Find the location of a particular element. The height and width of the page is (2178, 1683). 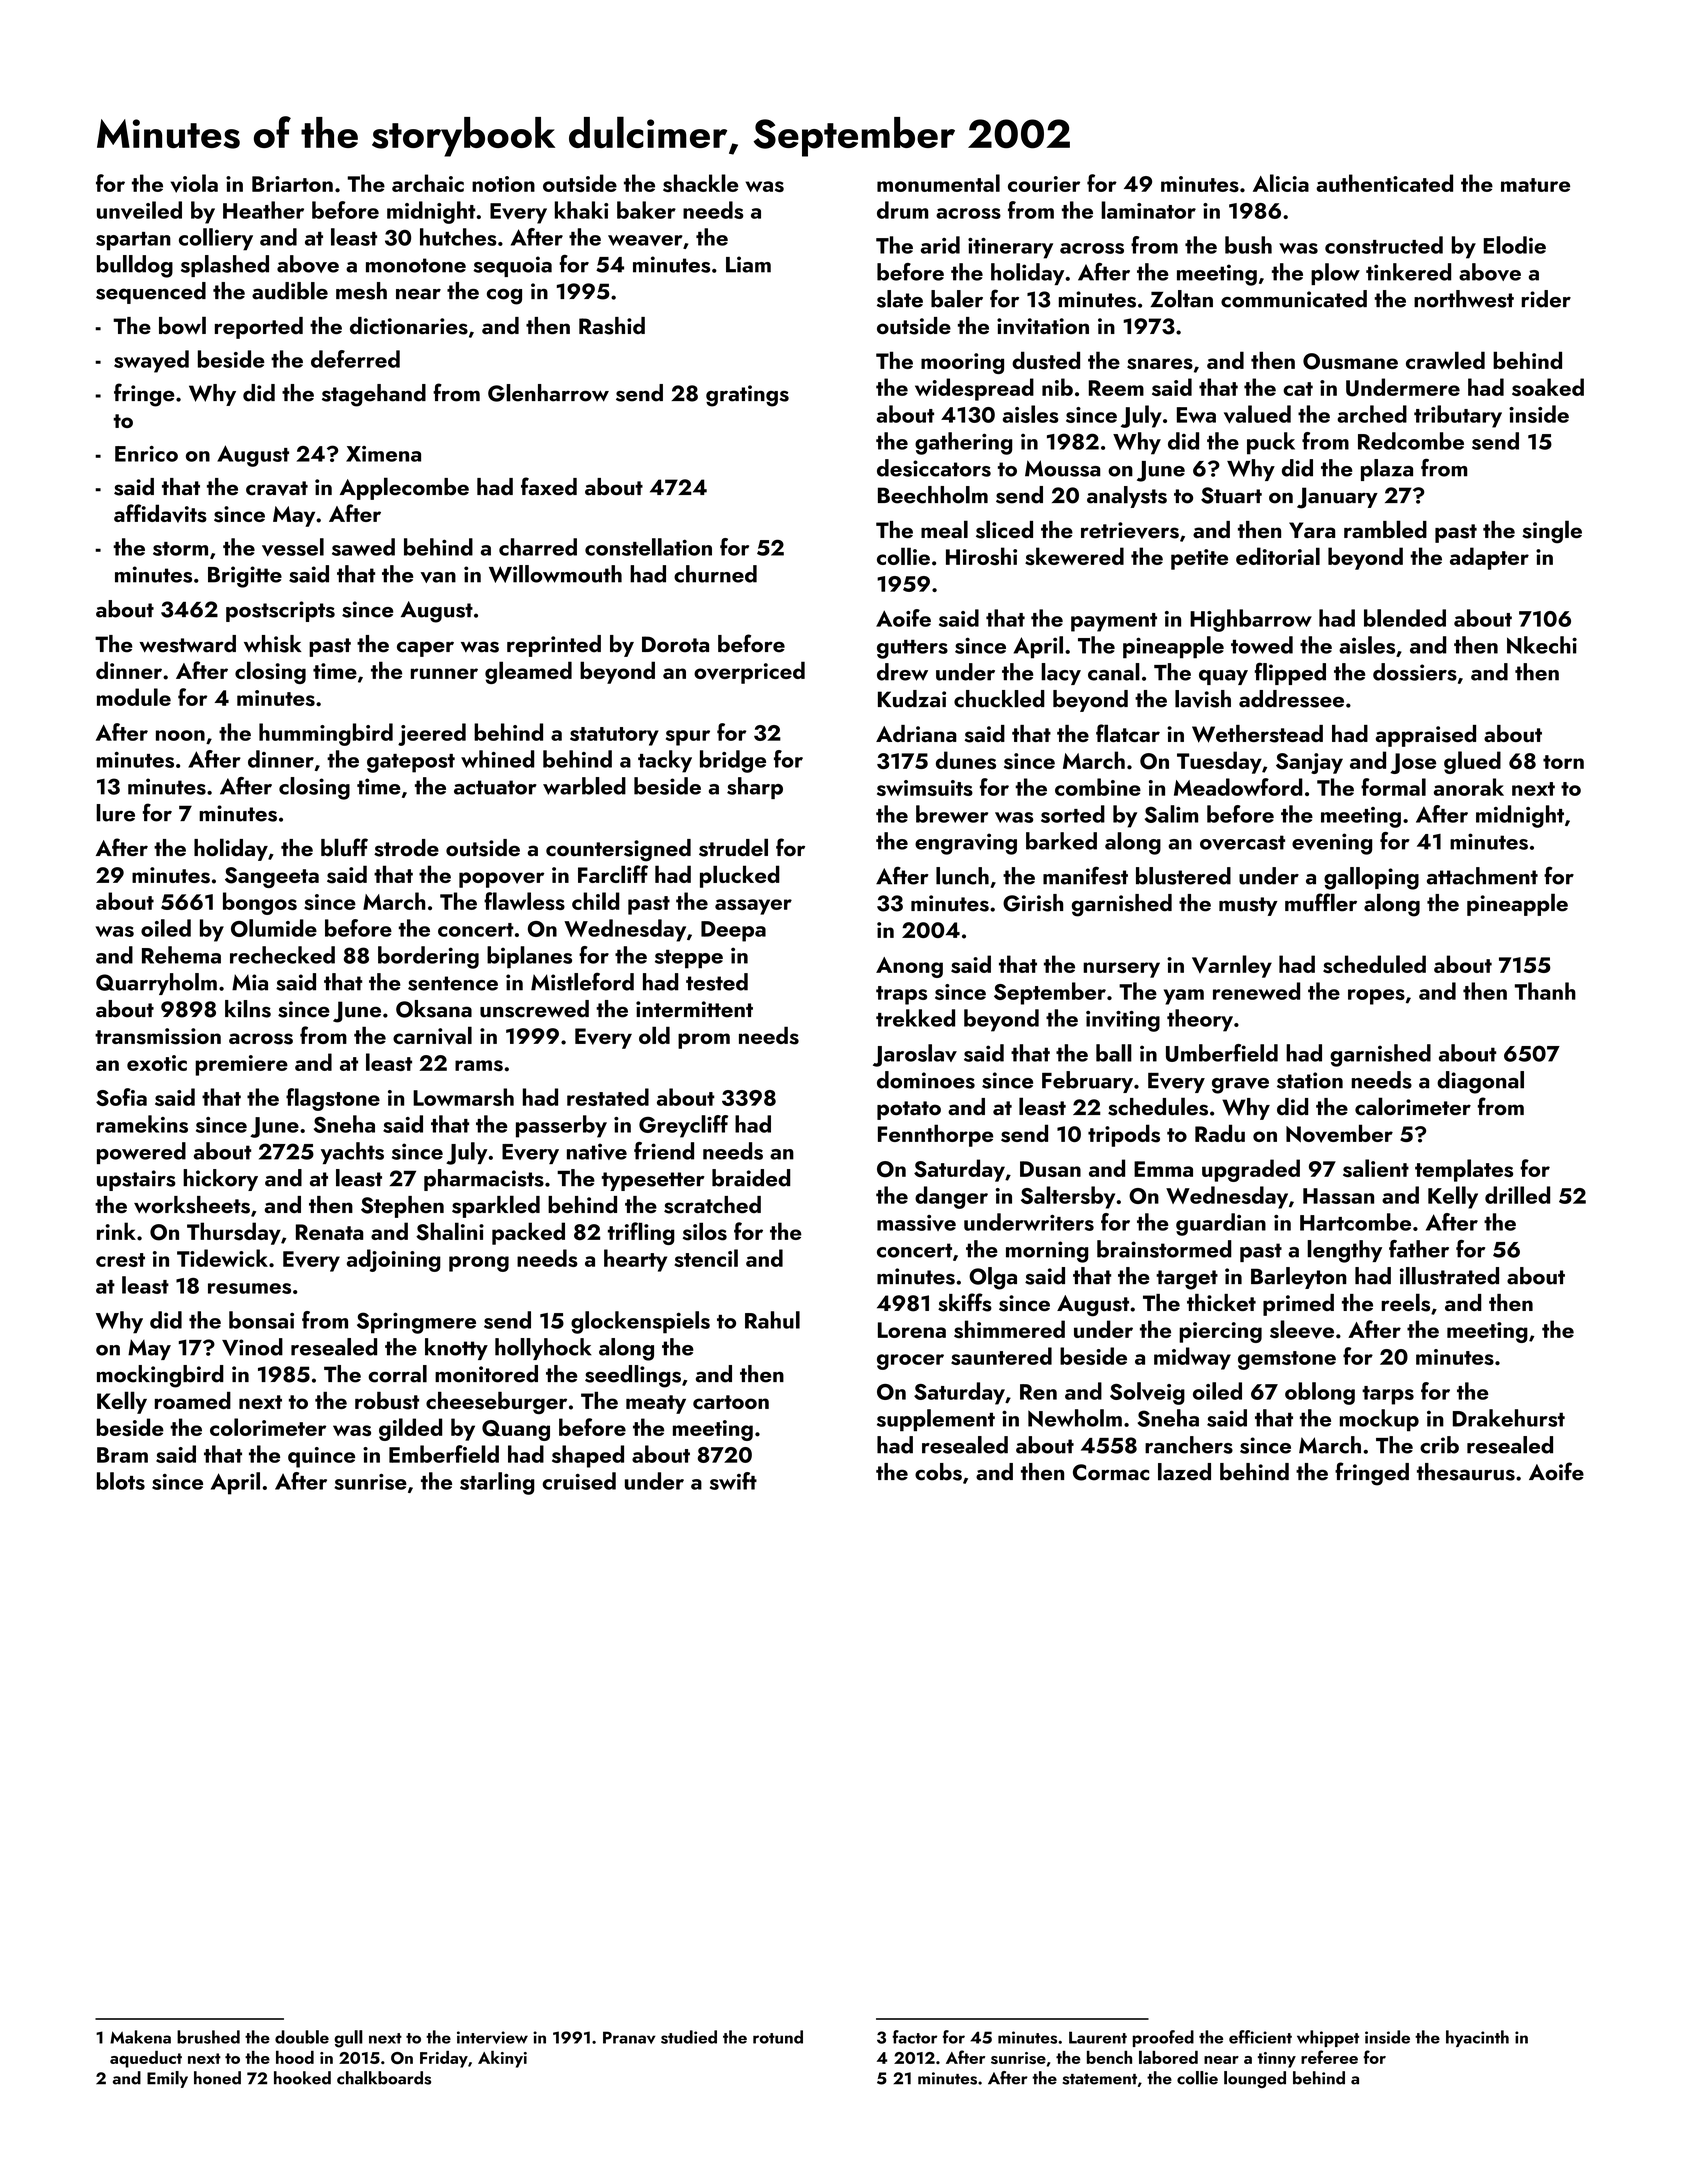

bowl is located at coordinates (182, 325).
